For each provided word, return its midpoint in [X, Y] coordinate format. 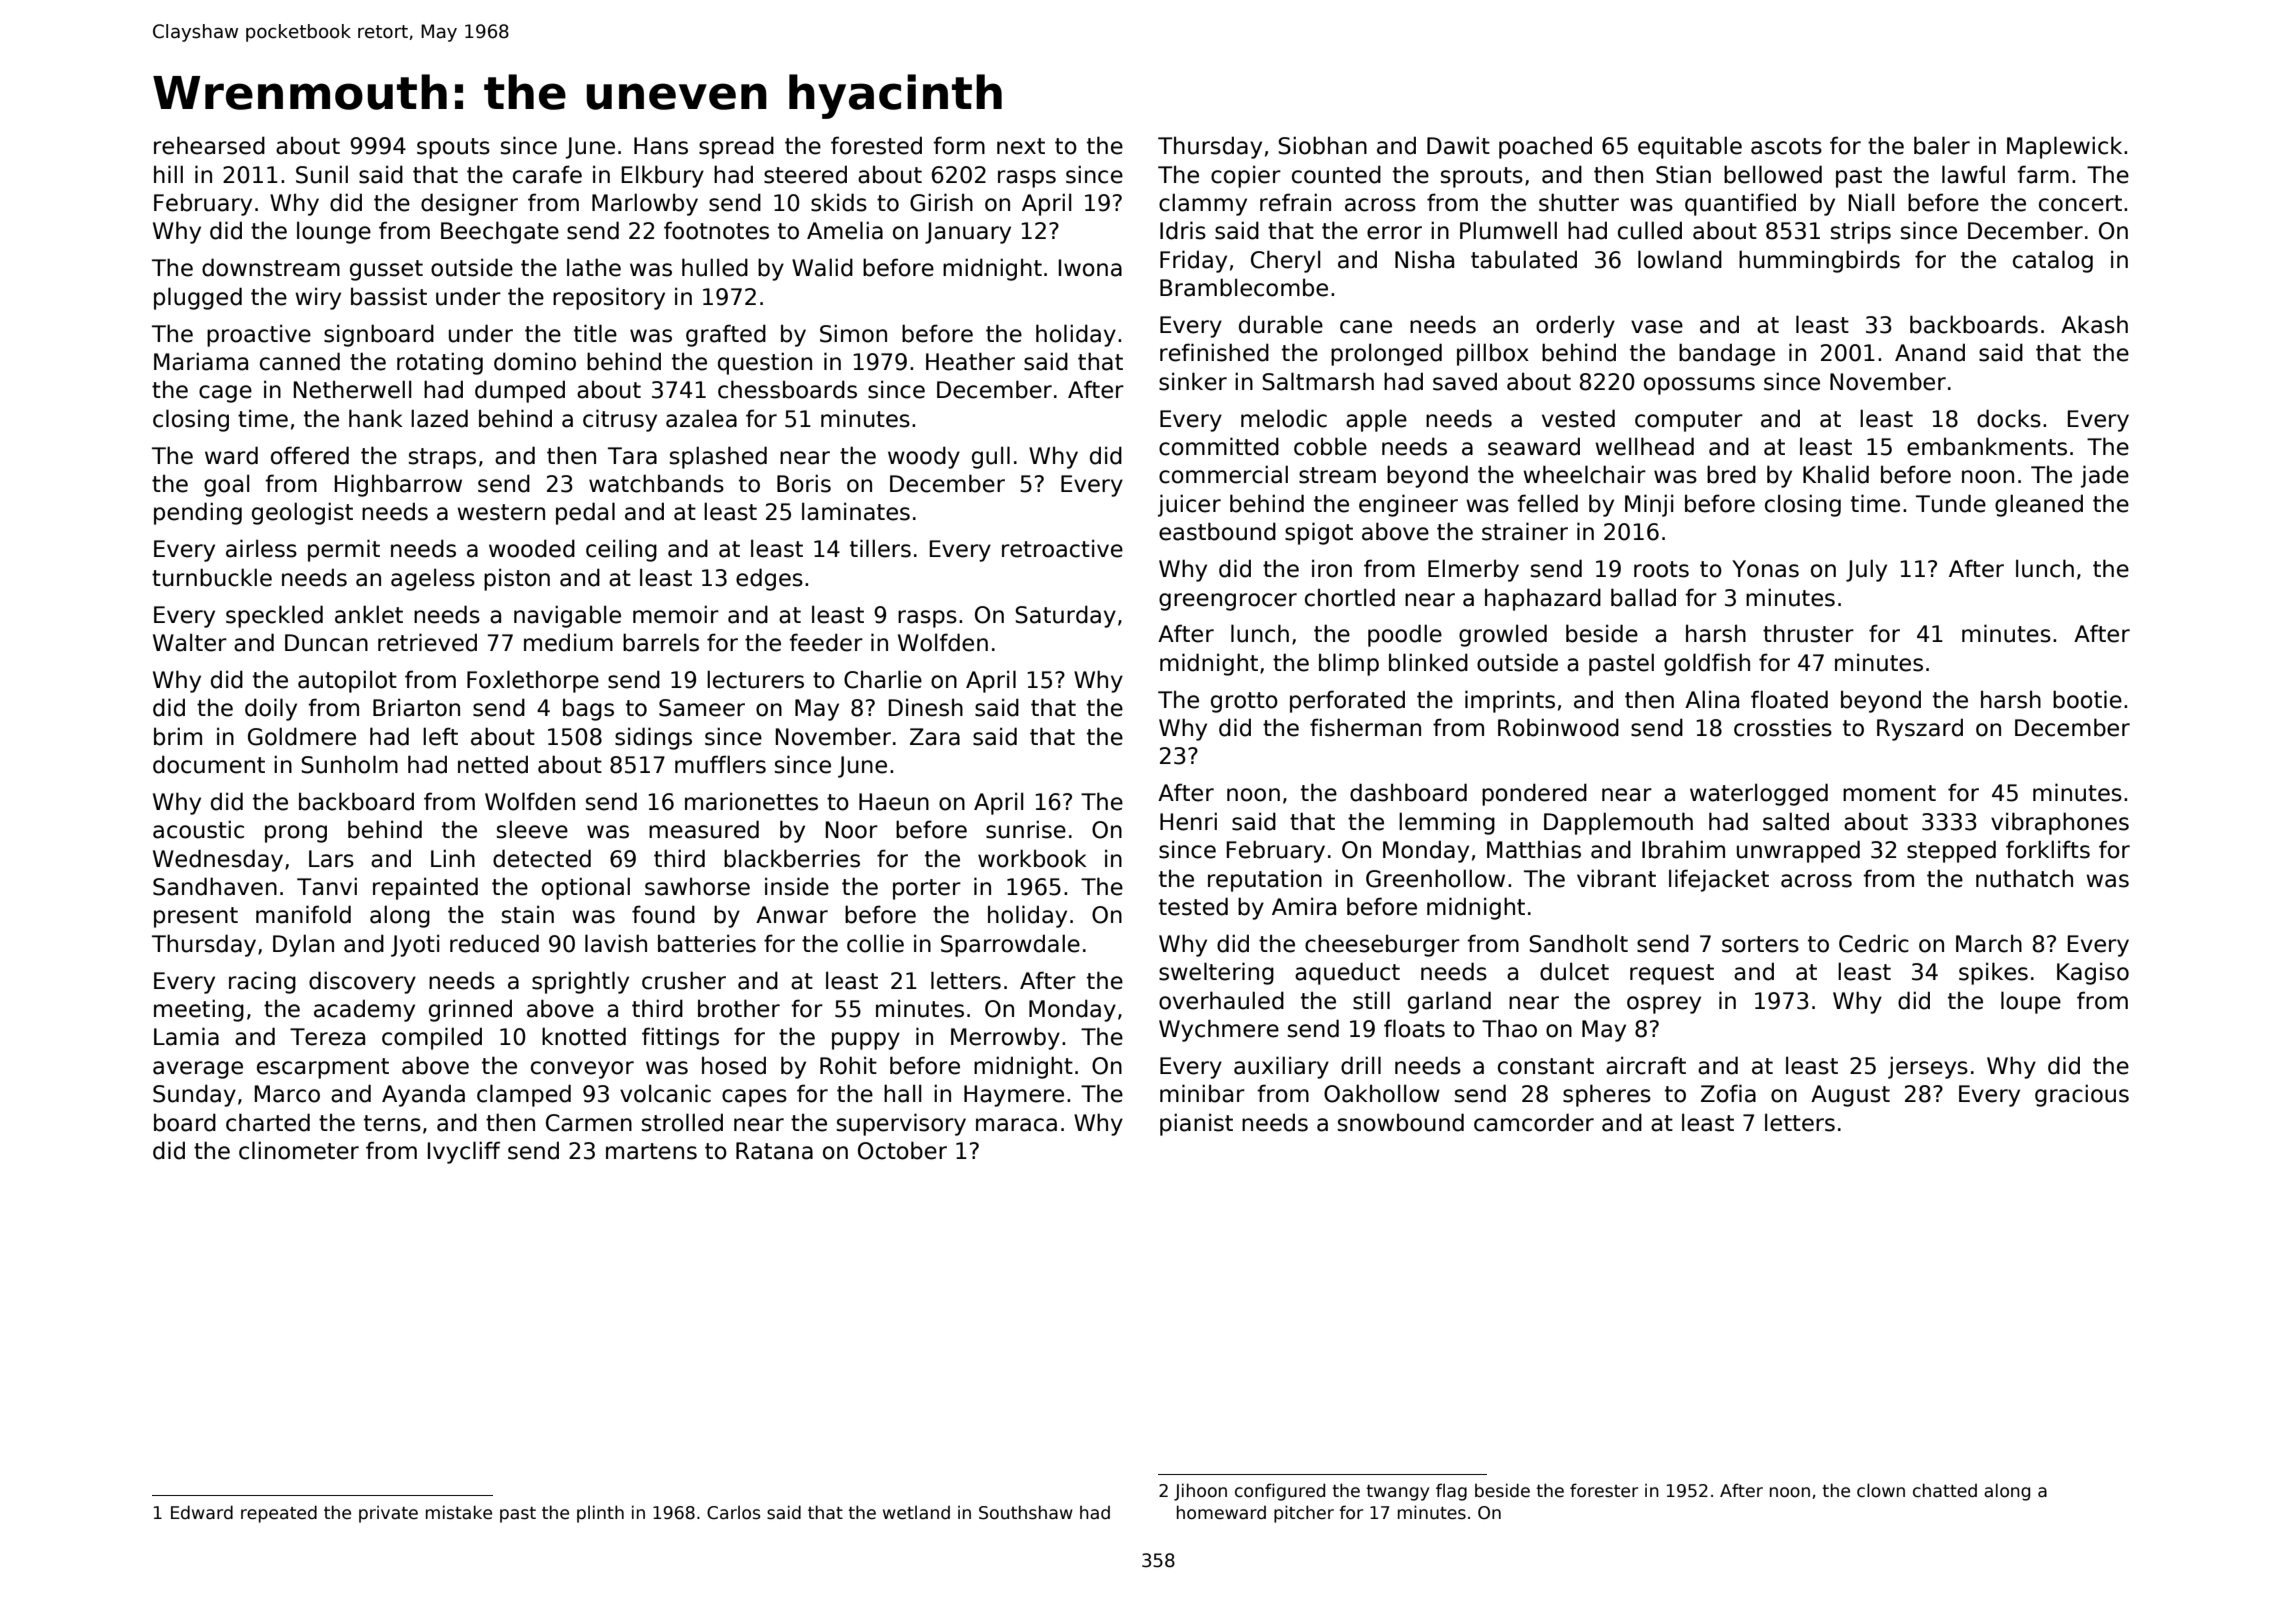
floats [1414, 1028]
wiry [318, 298]
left [440, 736]
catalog [2053, 261]
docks [2009, 418]
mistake [459, 1512]
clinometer [299, 1150]
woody [924, 457]
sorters [1760, 944]
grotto [1244, 702]
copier [1246, 176]
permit [344, 550]
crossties [1783, 727]
